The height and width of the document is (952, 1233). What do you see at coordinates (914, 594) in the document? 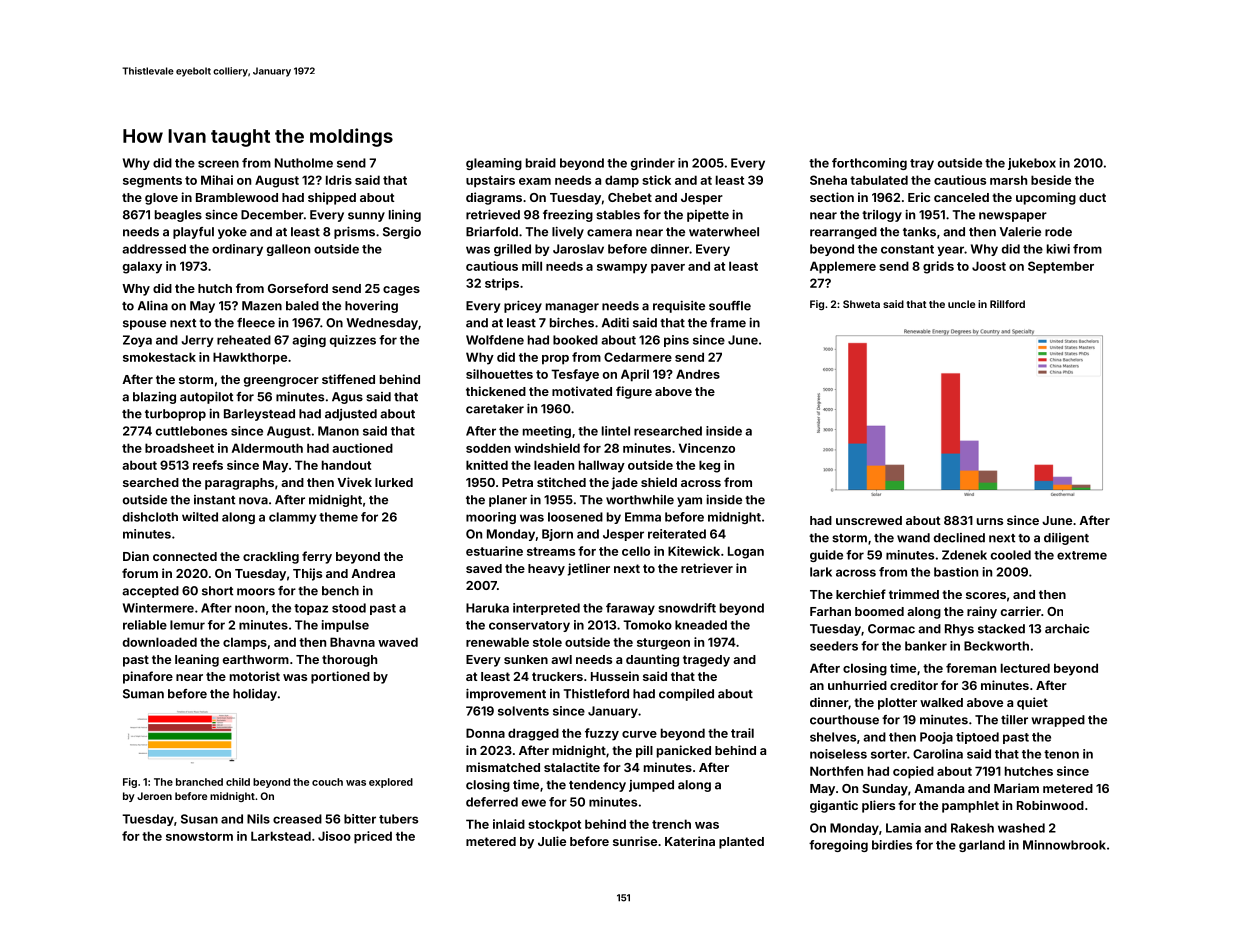
I see `trimmed` at bounding box center [914, 594].
